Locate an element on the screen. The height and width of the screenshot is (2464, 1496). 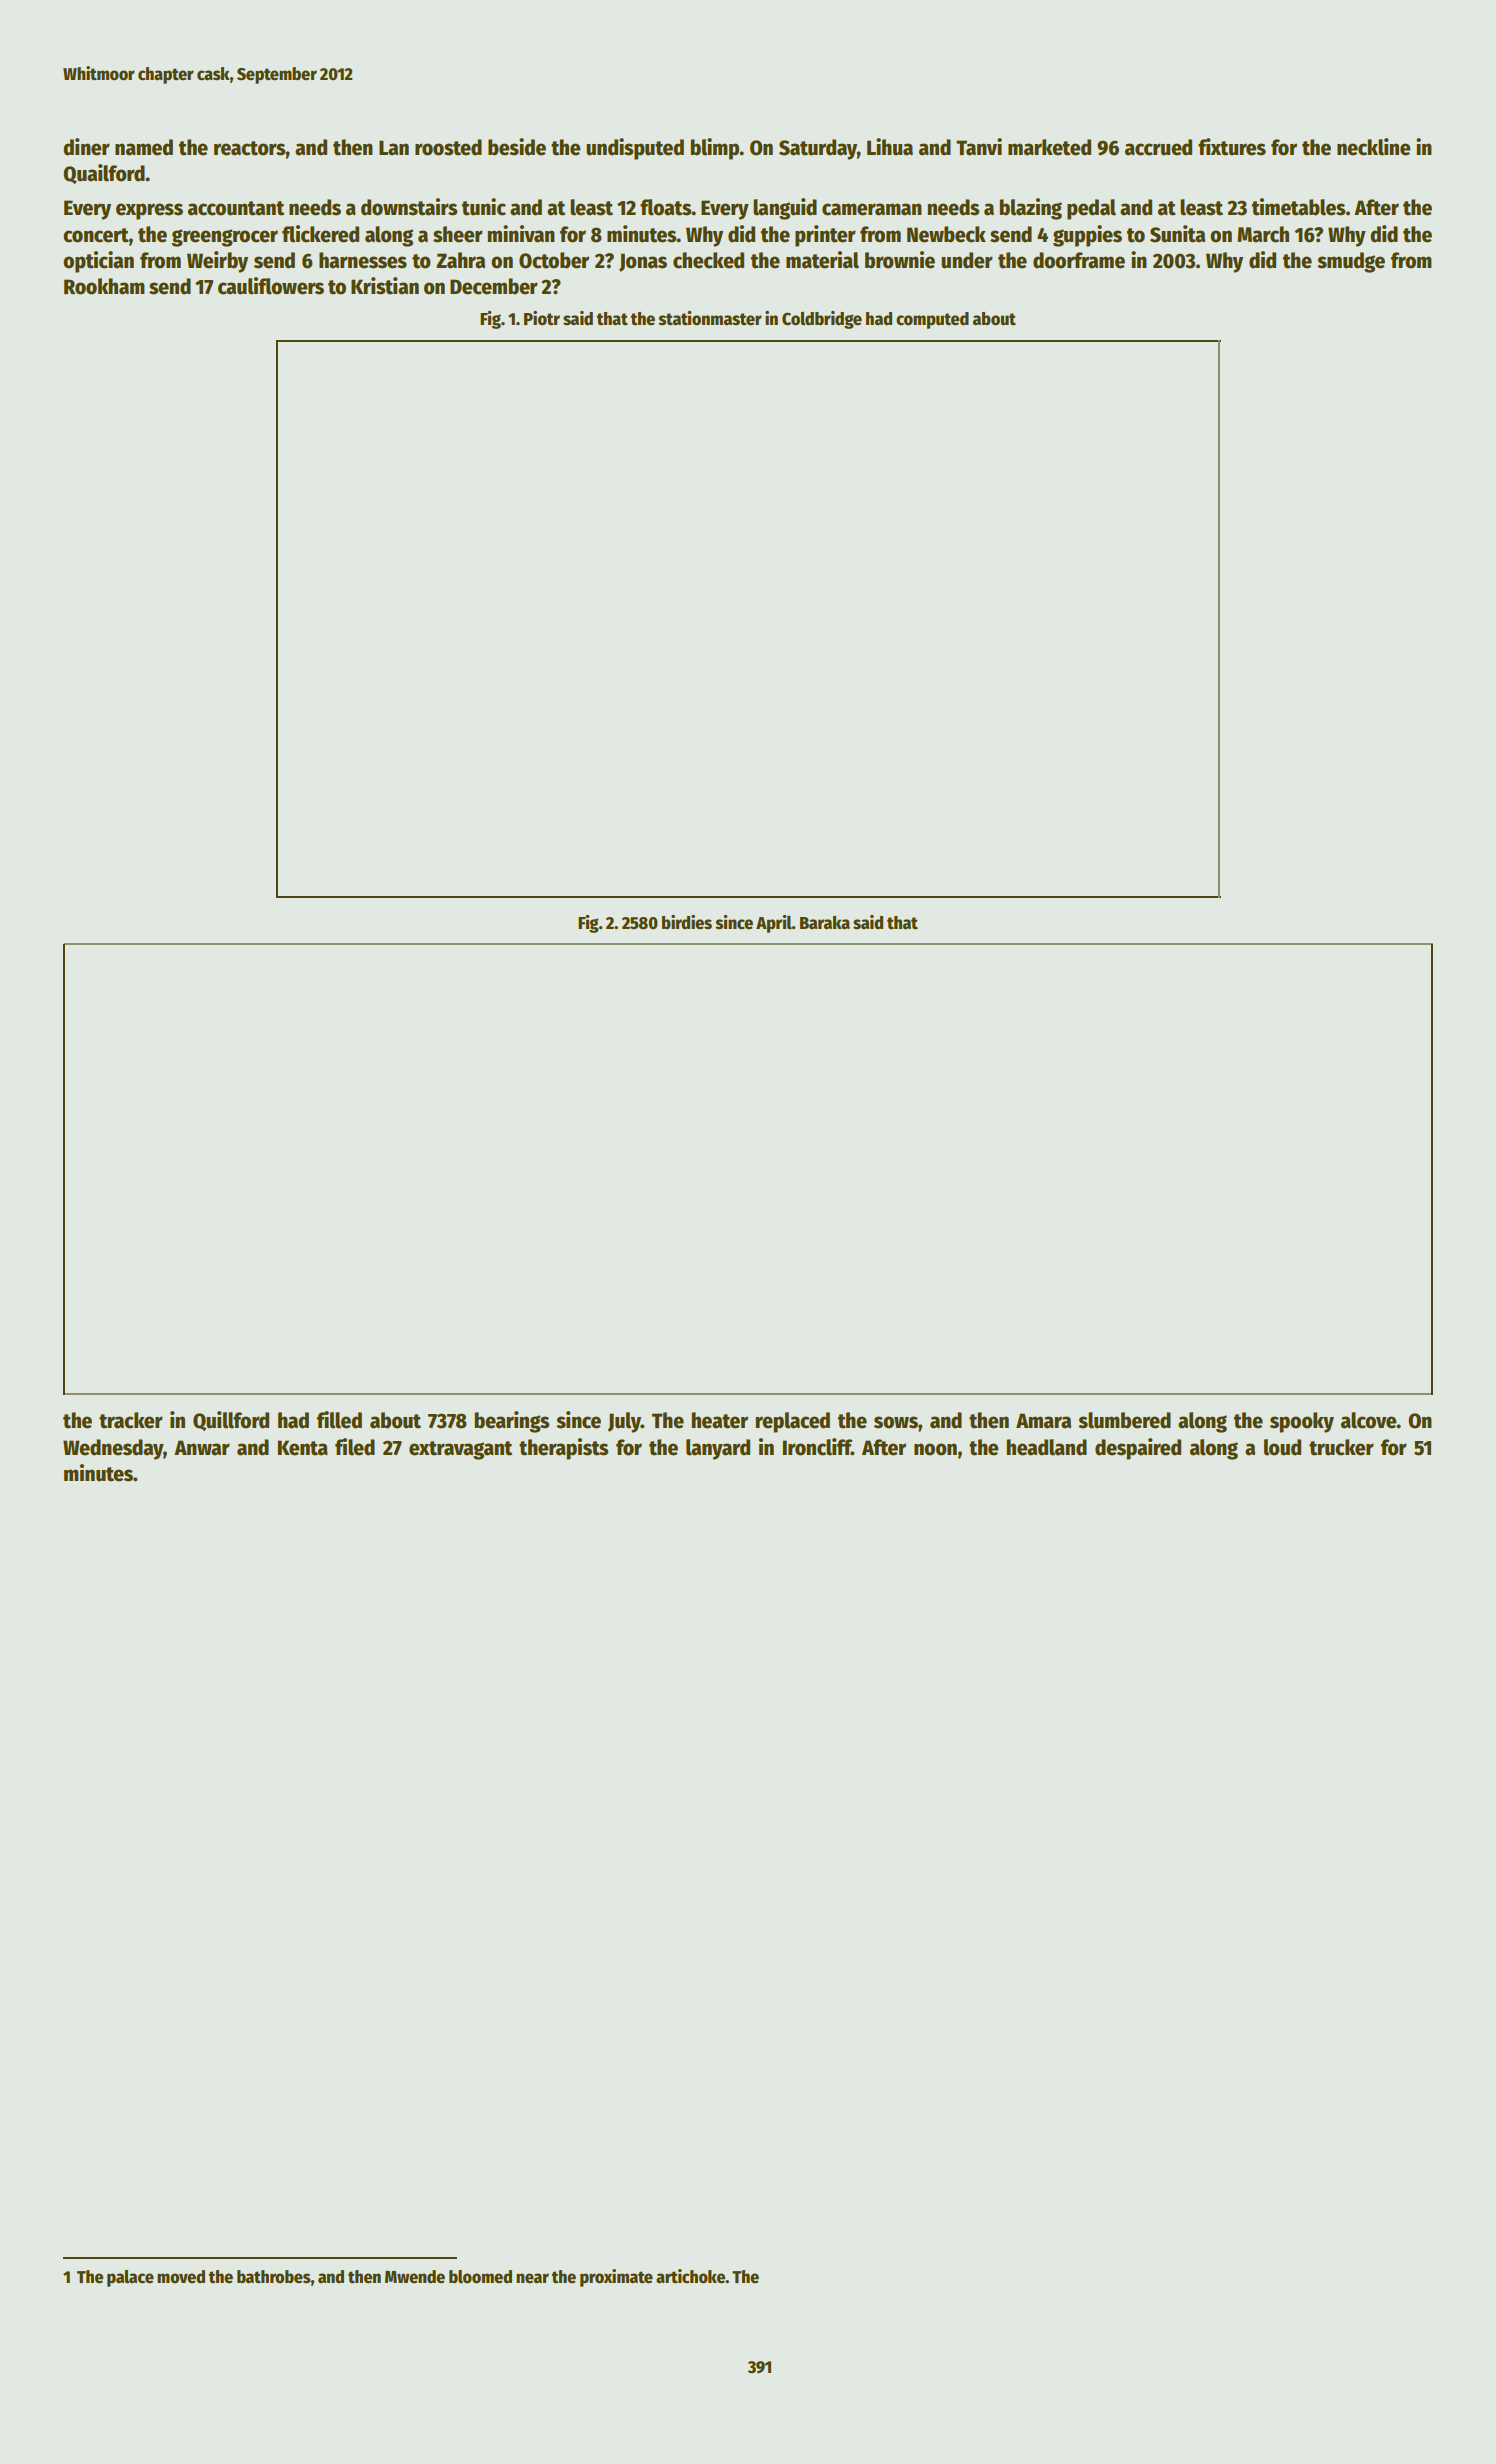
palace is located at coordinates (130, 2278).
